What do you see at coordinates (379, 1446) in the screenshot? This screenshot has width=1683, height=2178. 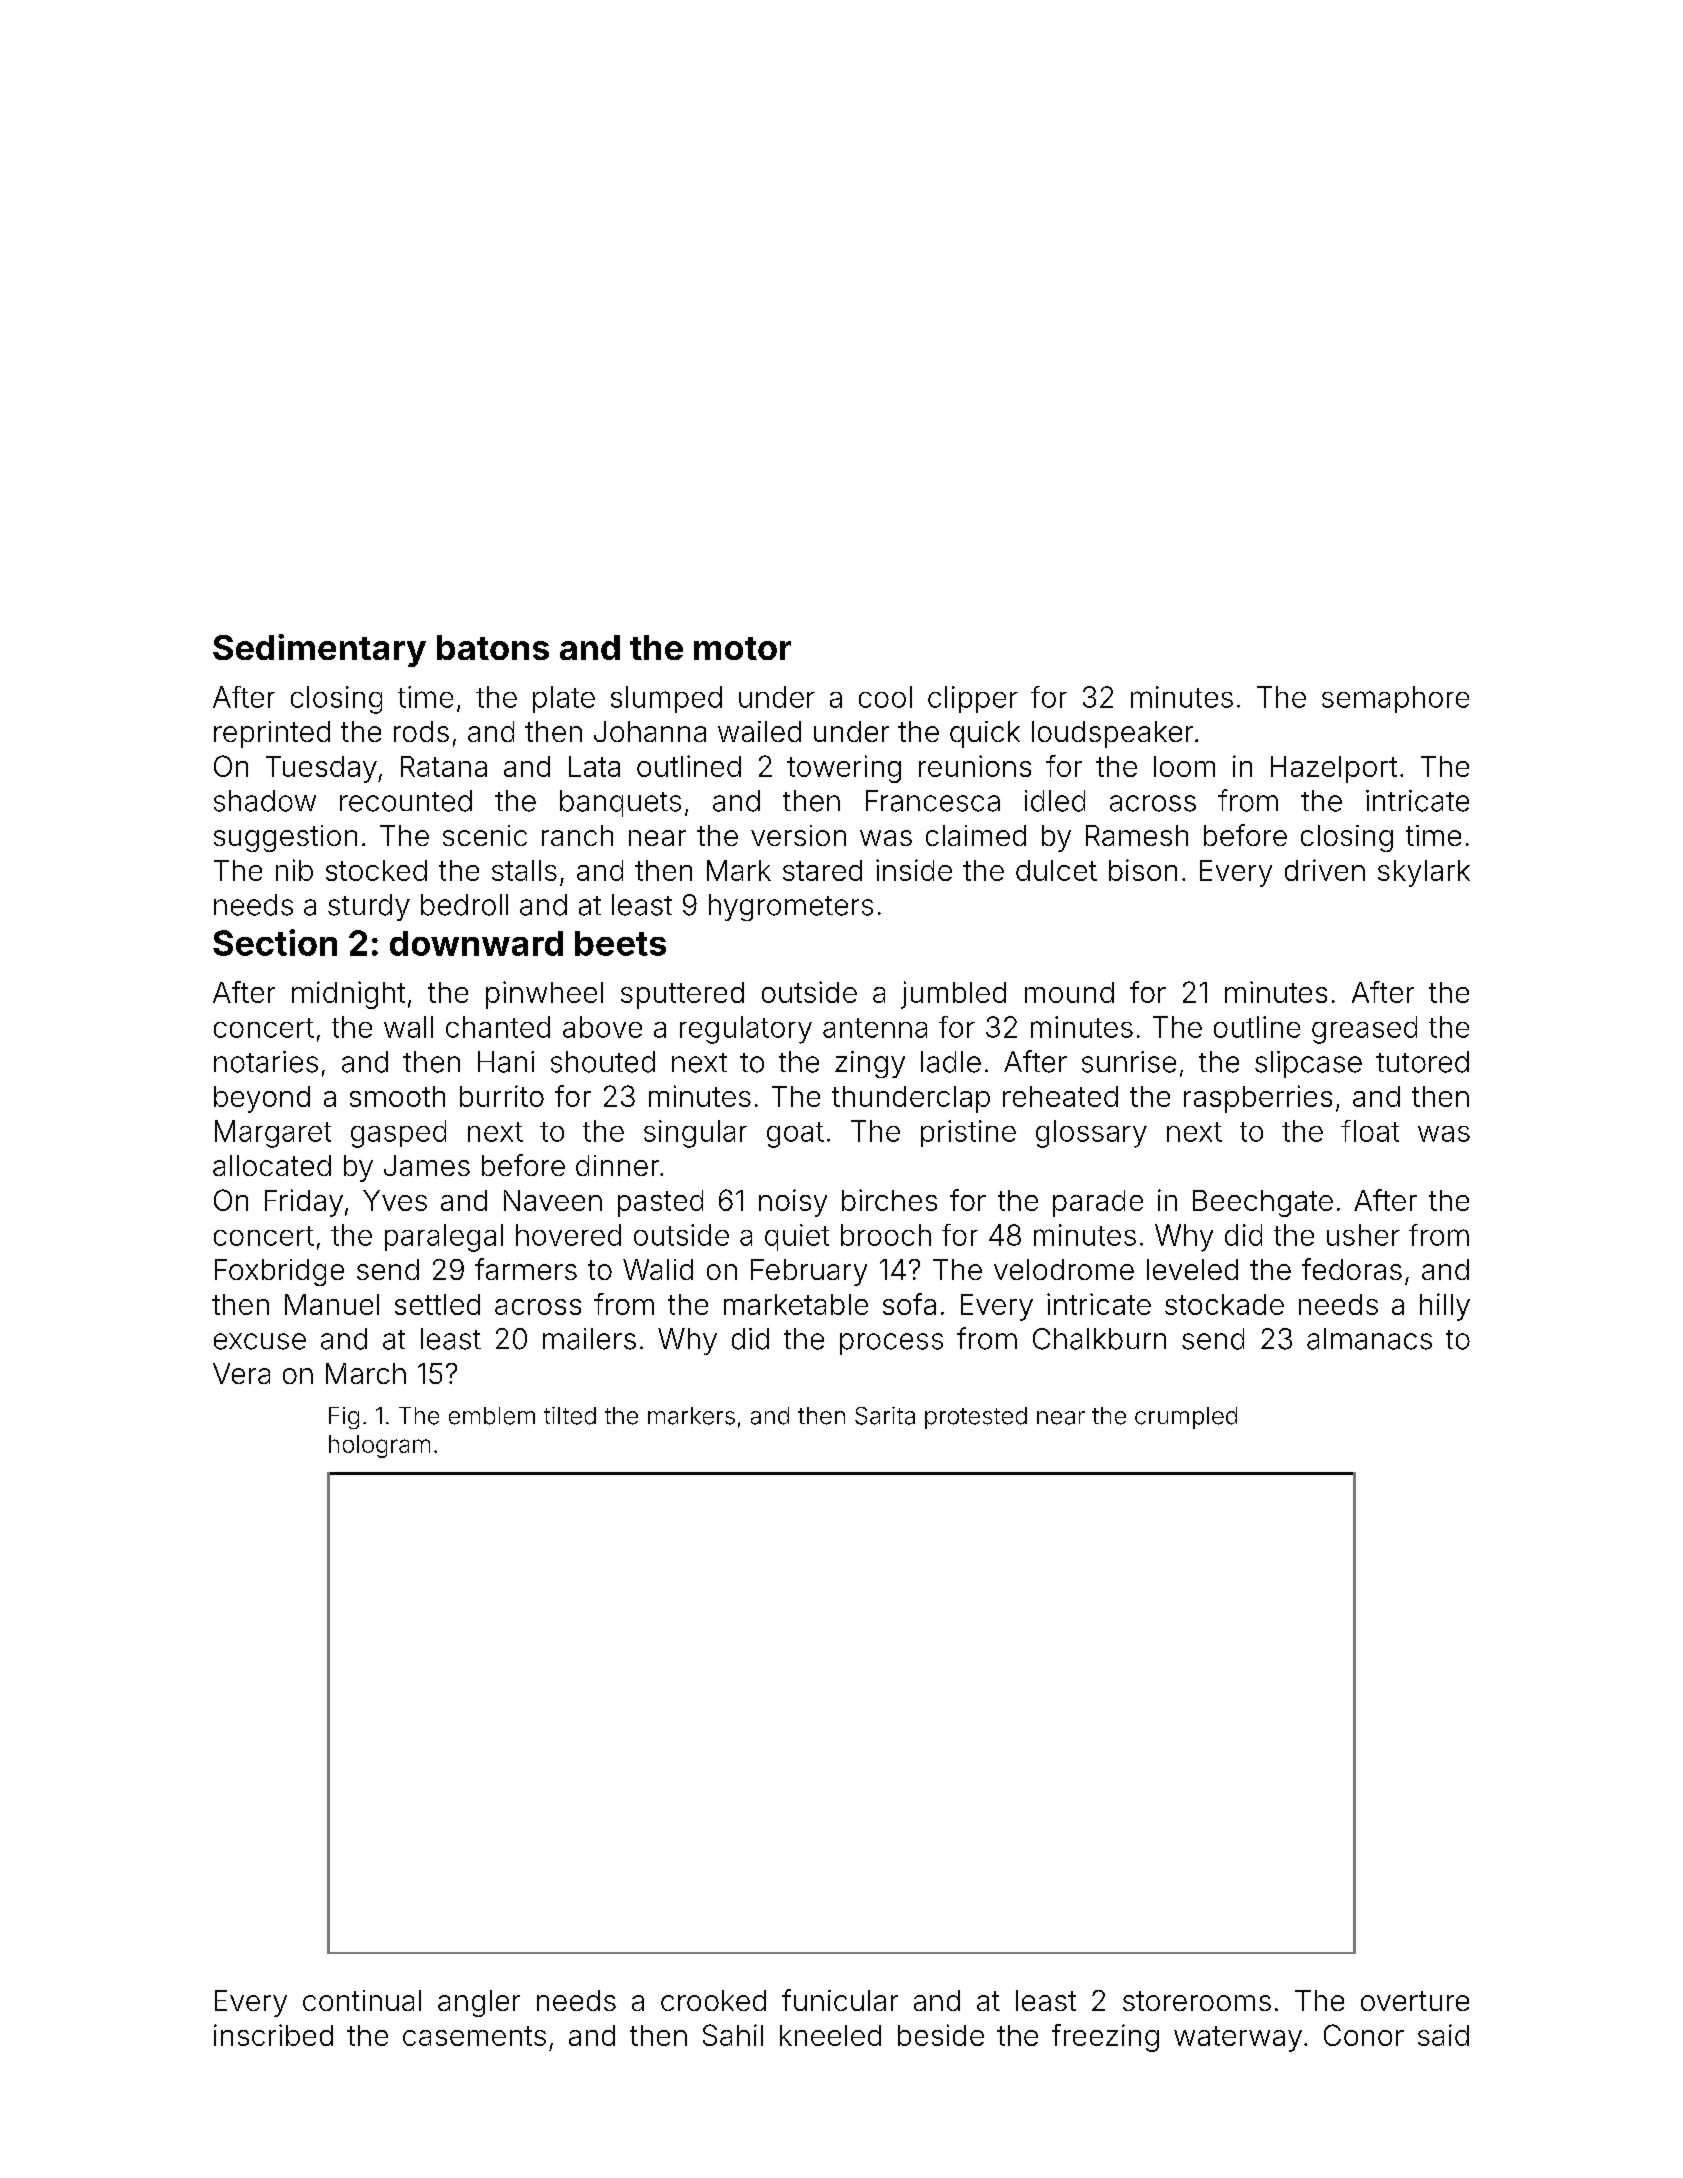 I see `hologram` at bounding box center [379, 1446].
